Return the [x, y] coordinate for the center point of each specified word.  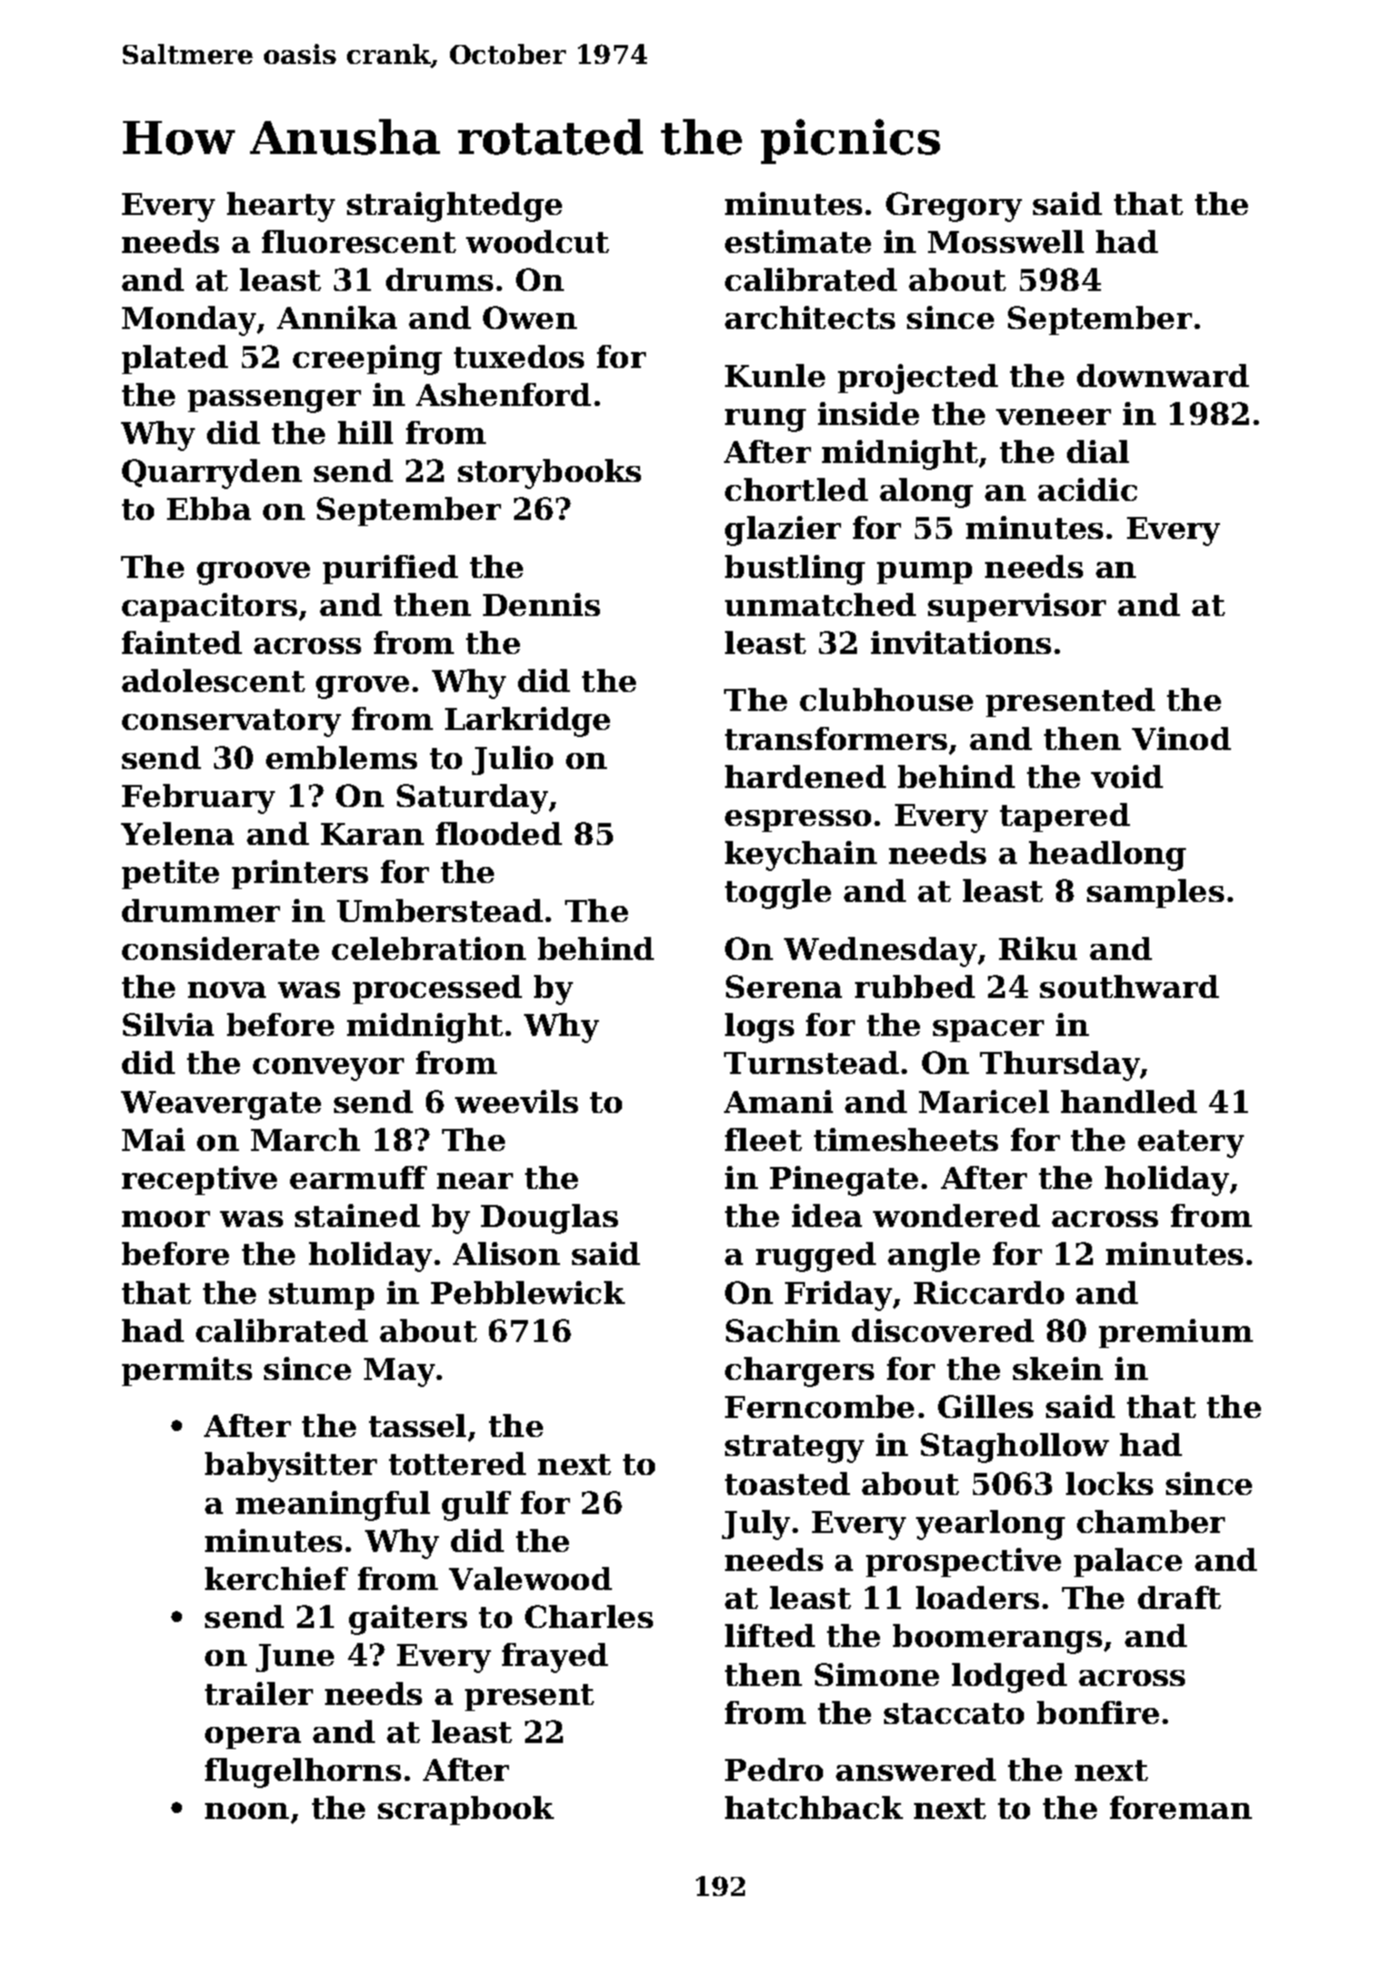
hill [365, 432]
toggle [778, 894]
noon [247, 1811]
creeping [367, 360]
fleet [763, 1139]
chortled [796, 489]
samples [1155, 893]
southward [1129, 986]
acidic [1087, 489]
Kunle [775, 375]
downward [1163, 375]
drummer [201, 910]
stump [321, 1296]
